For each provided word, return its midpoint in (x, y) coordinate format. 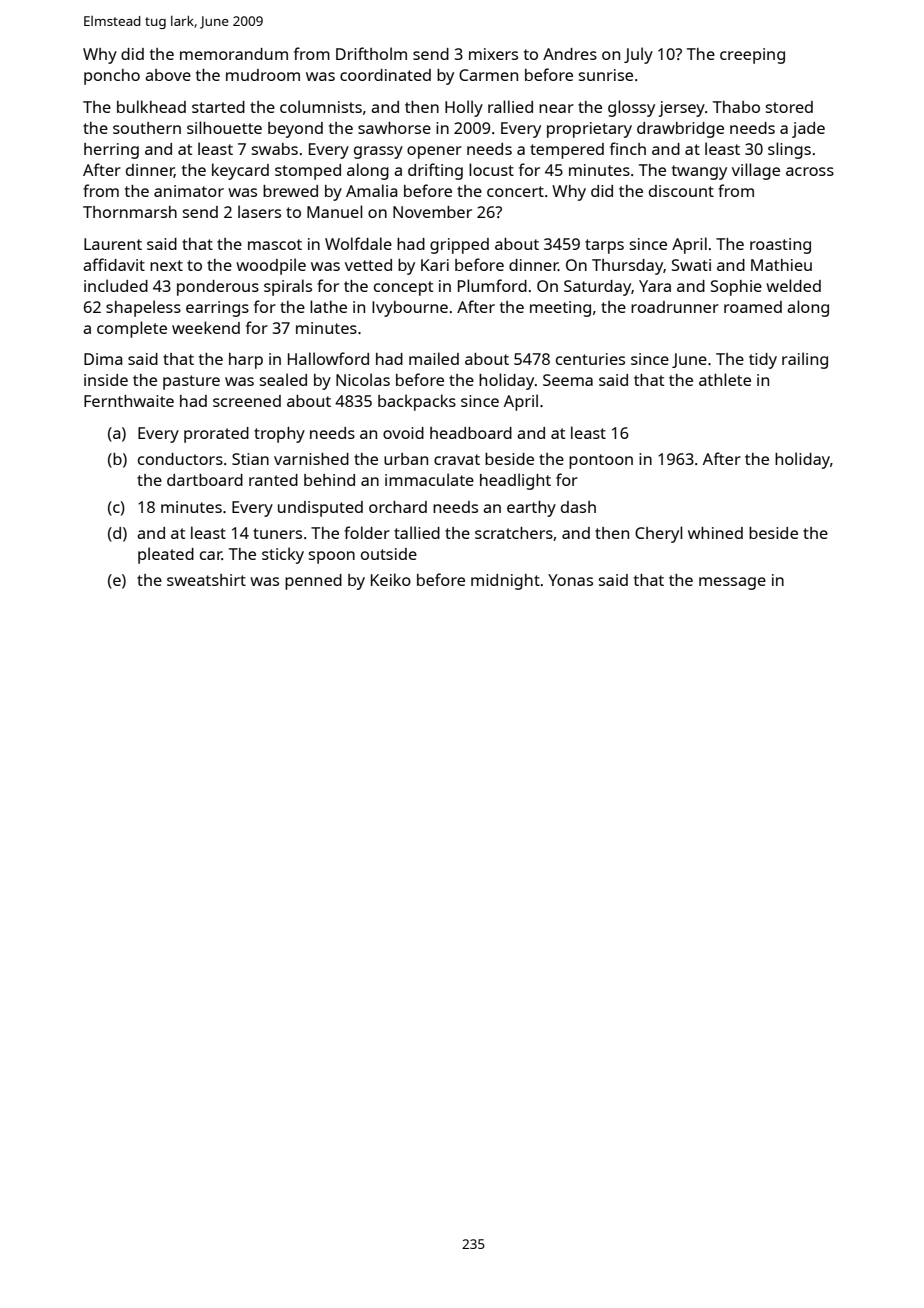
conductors (180, 459)
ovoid (403, 433)
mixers (493, 54)
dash (578, 507)
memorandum (234, 54)
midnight (505, 582)
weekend (206, 327)
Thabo (736, 107)
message (732, 583)
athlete (725, 379)
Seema (568, 380)
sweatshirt (206, 580)
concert (515, 191)
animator (189, 191)
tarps (604, 246)
